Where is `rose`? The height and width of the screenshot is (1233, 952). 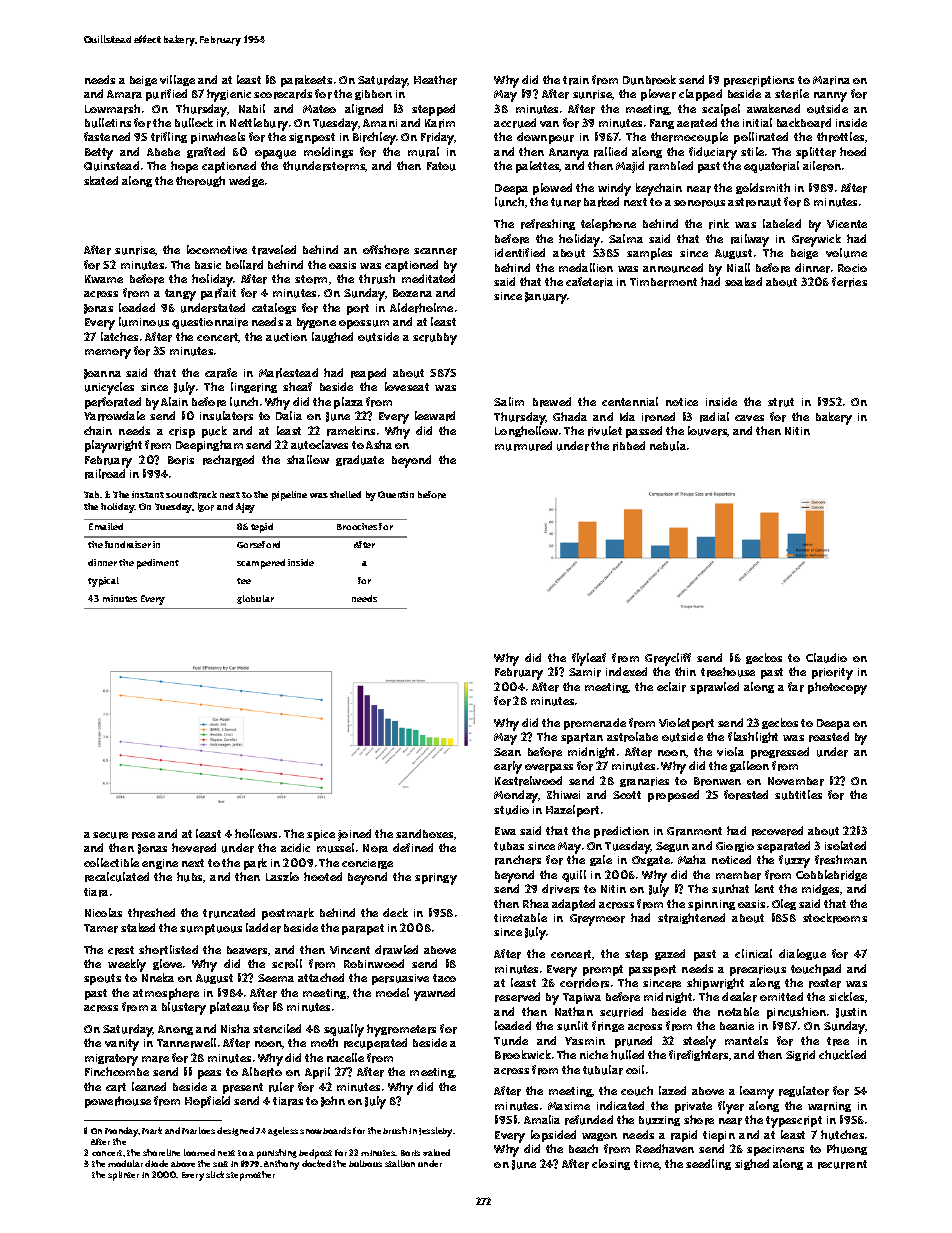 rose is located at coordinates (143, 835).
